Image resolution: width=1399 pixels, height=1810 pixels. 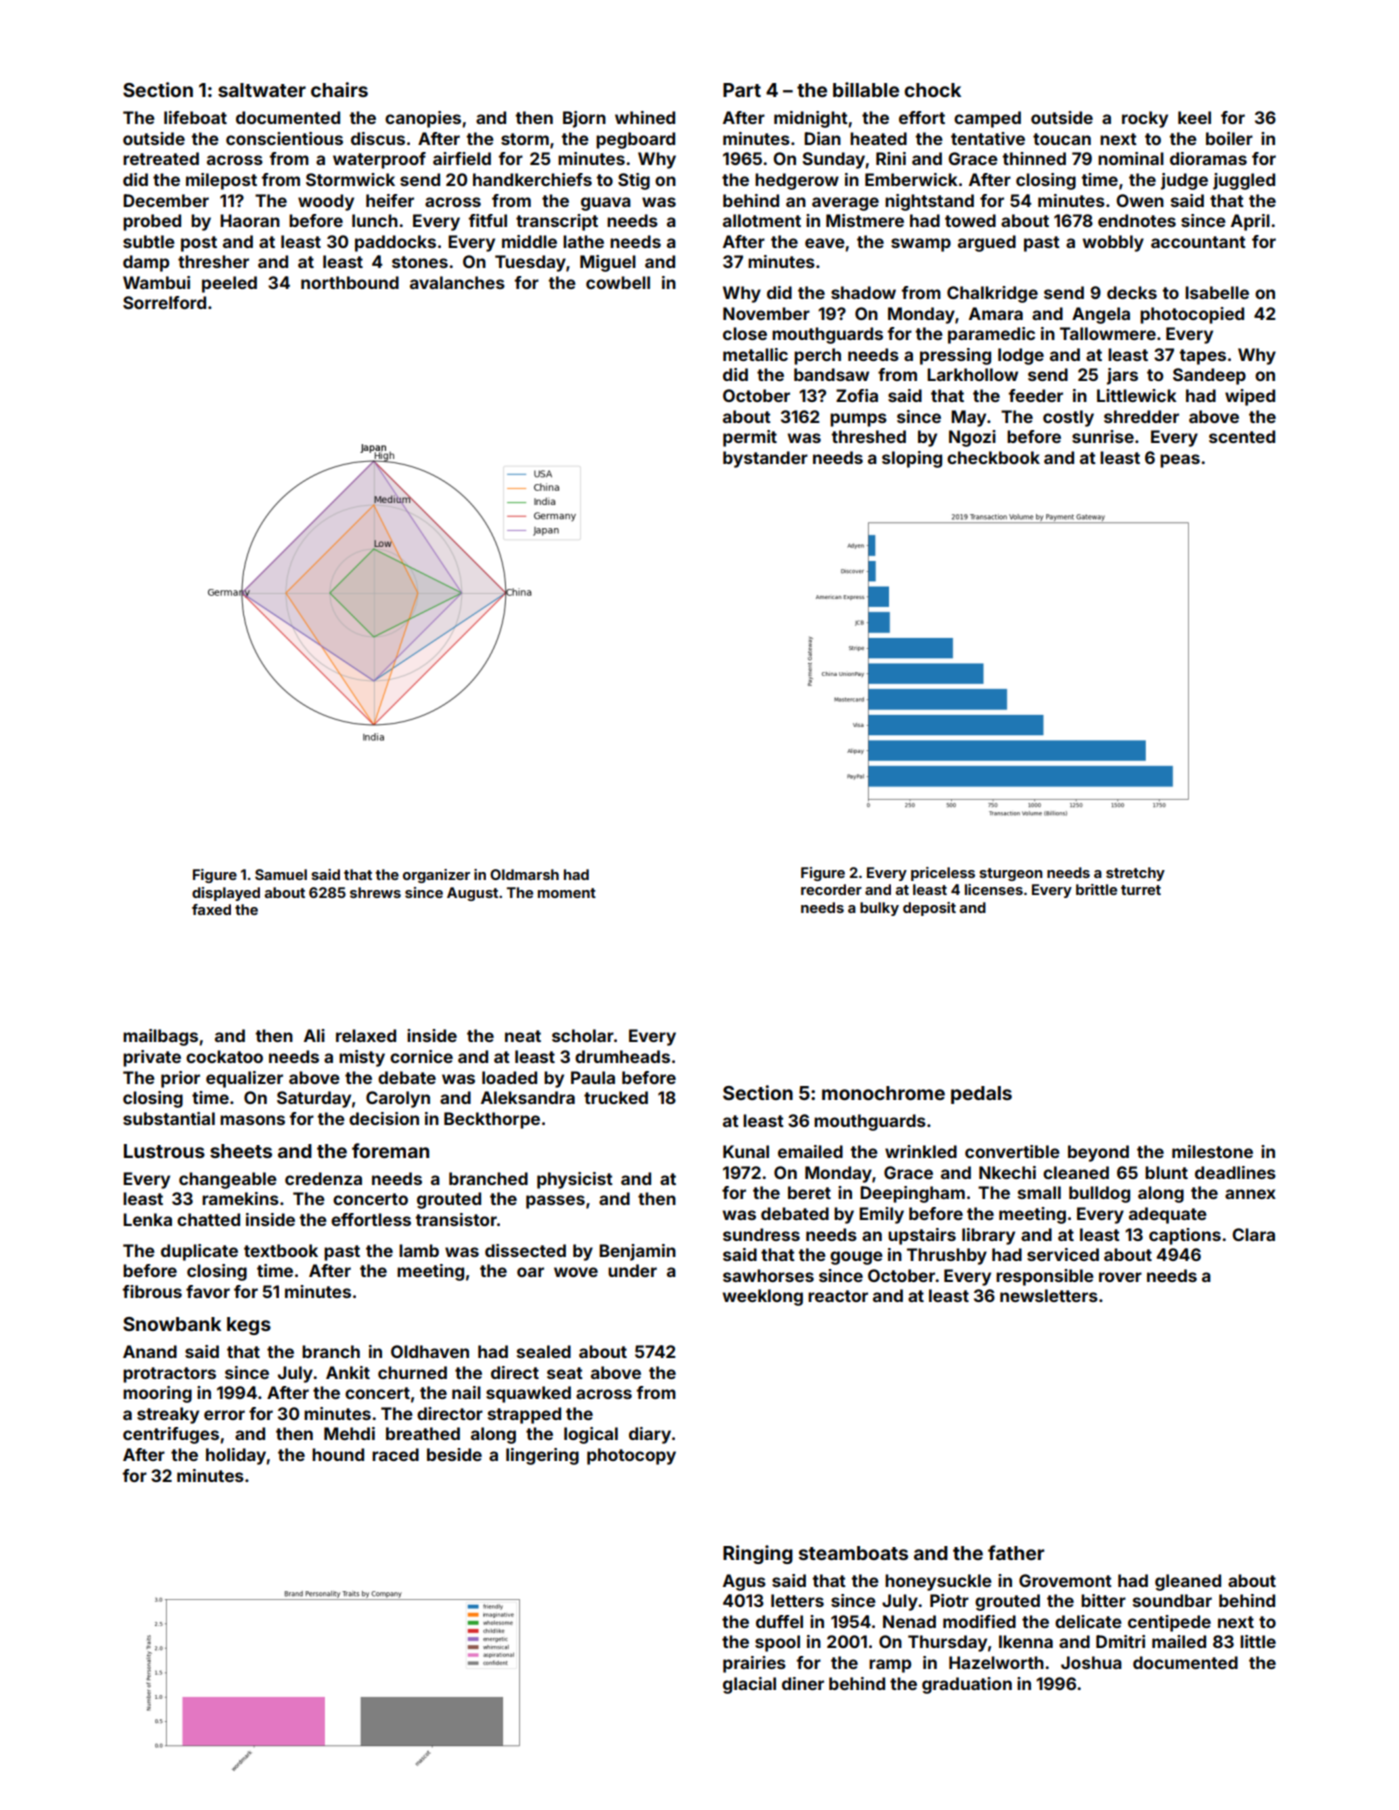 I want to click on Lenka, so click(x=147, y=1219).
